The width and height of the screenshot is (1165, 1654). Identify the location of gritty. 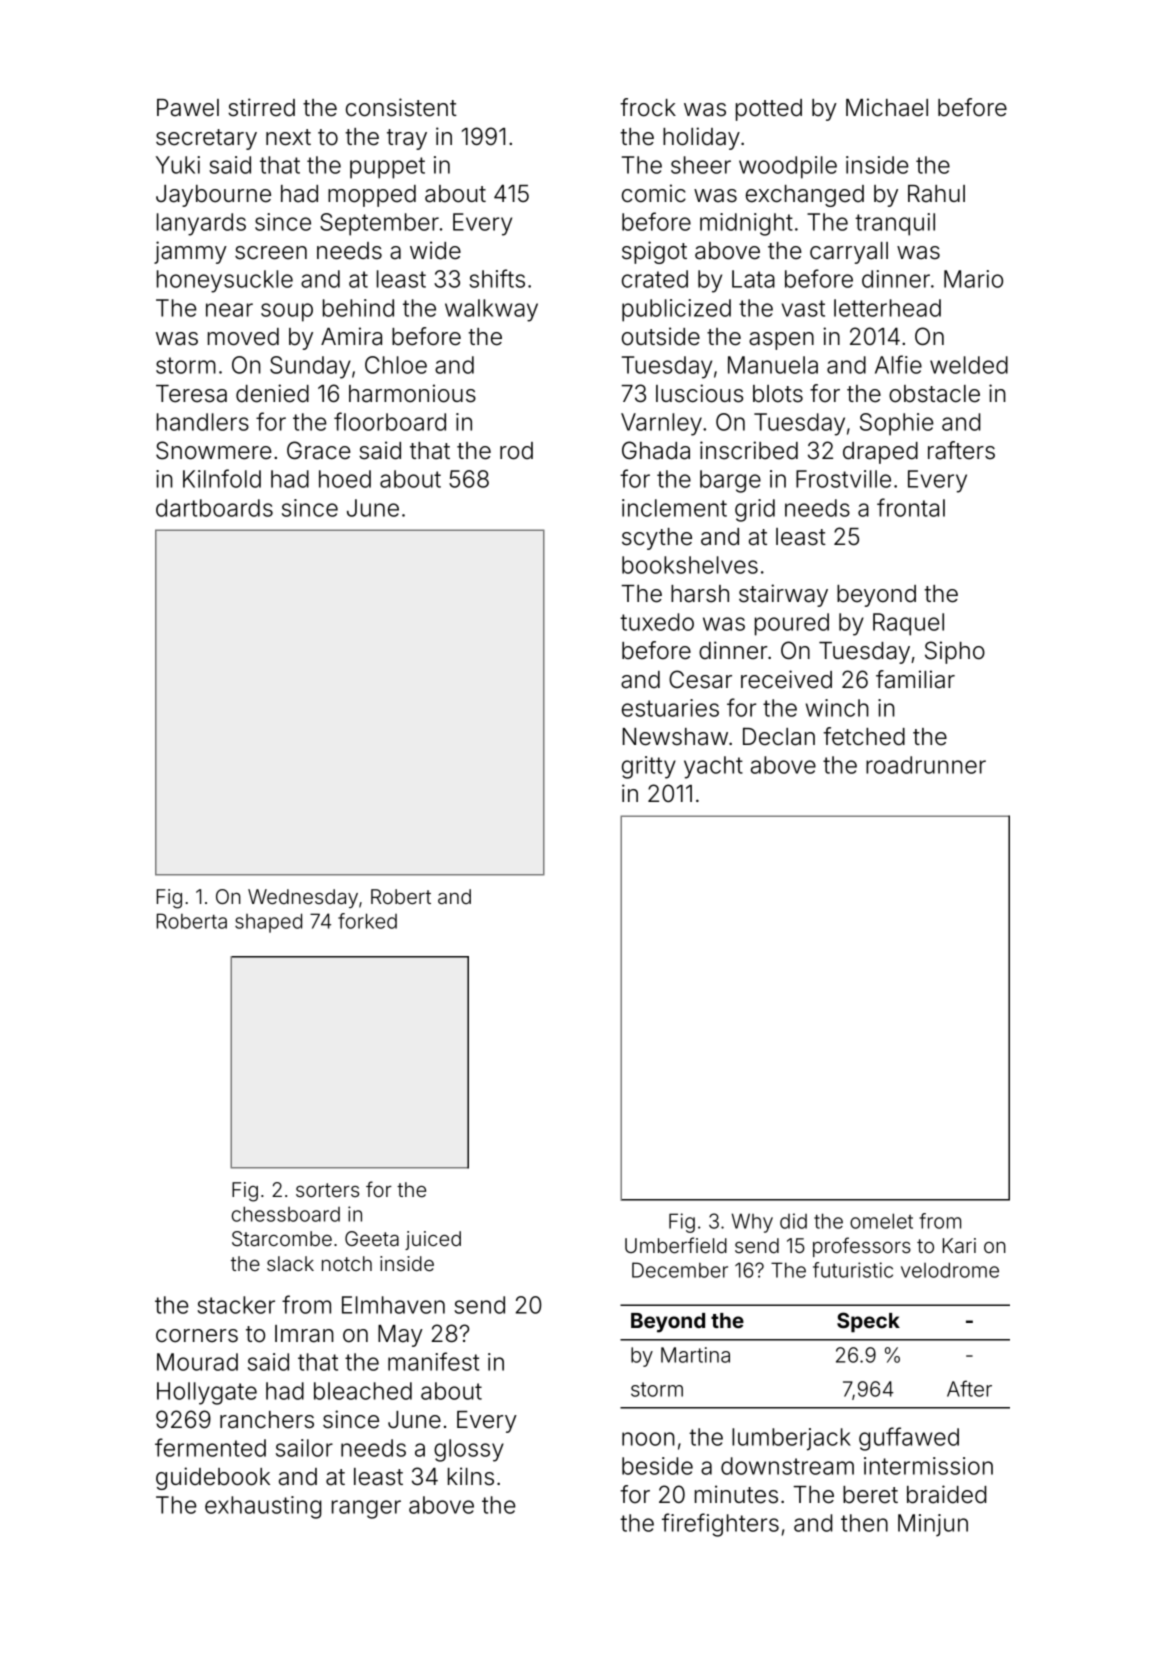
(649, 767).
